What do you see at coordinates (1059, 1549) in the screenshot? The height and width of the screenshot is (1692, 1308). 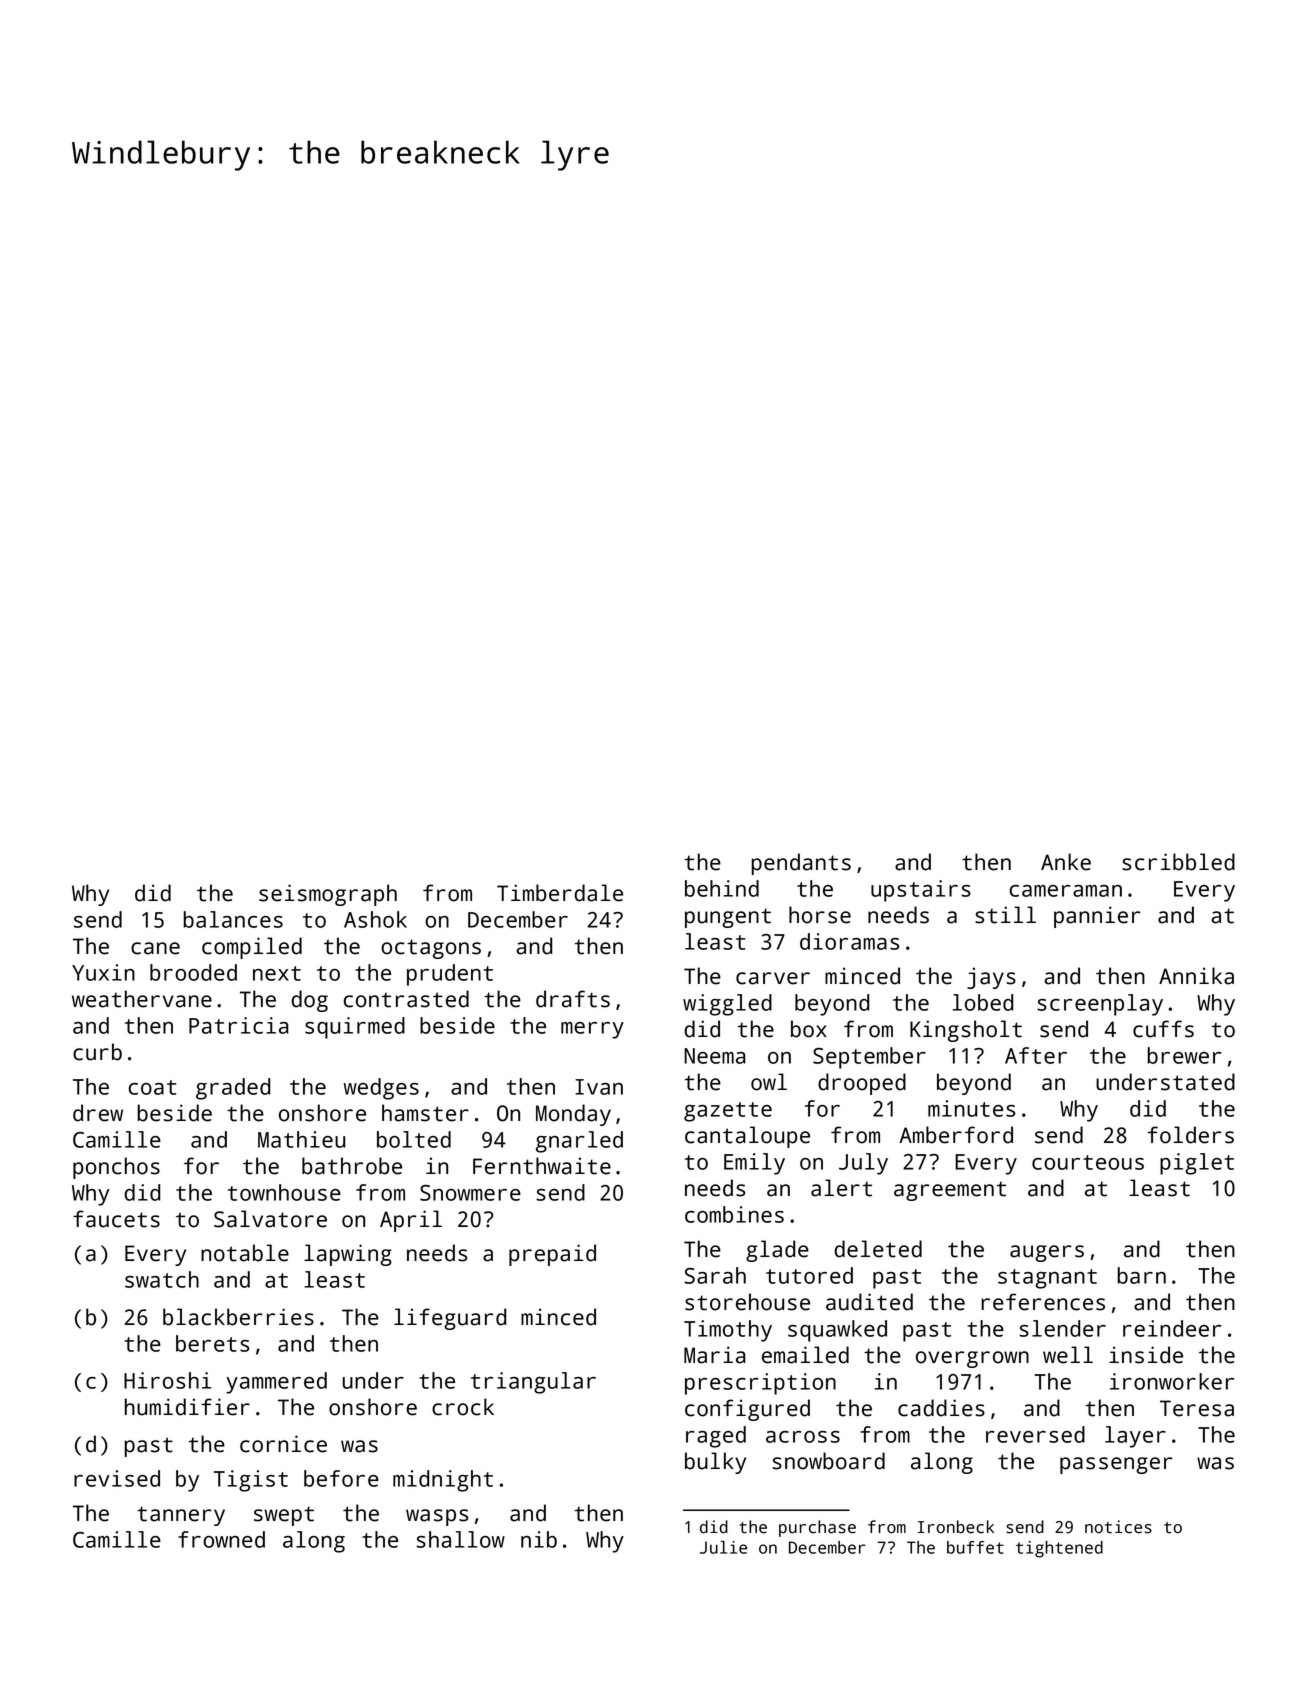 I see `tightened` at bounding box center [1059, 1549].
